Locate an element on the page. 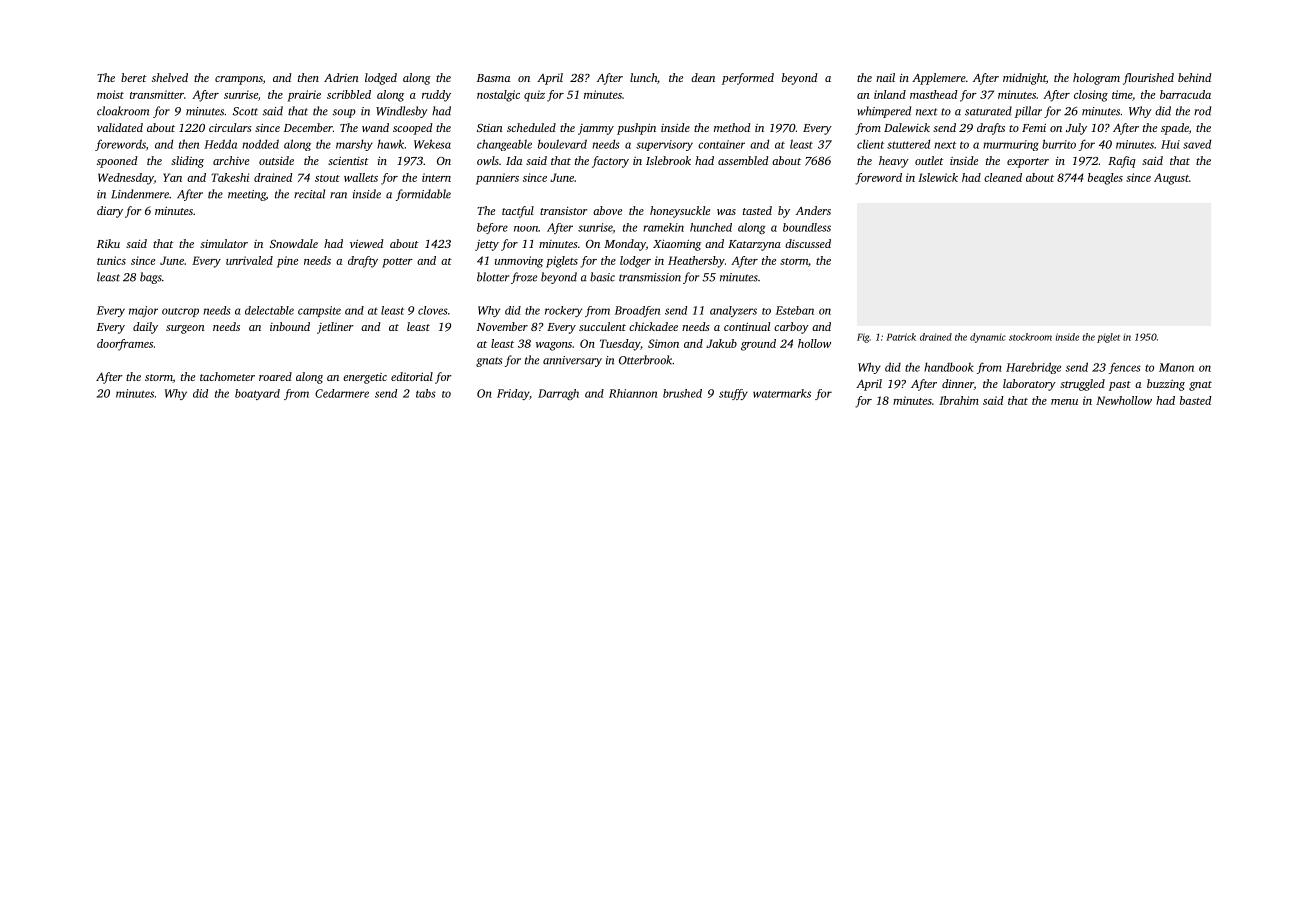 The width and height of the image is (1308, 924). performed is located at coordinates (748, 79).
